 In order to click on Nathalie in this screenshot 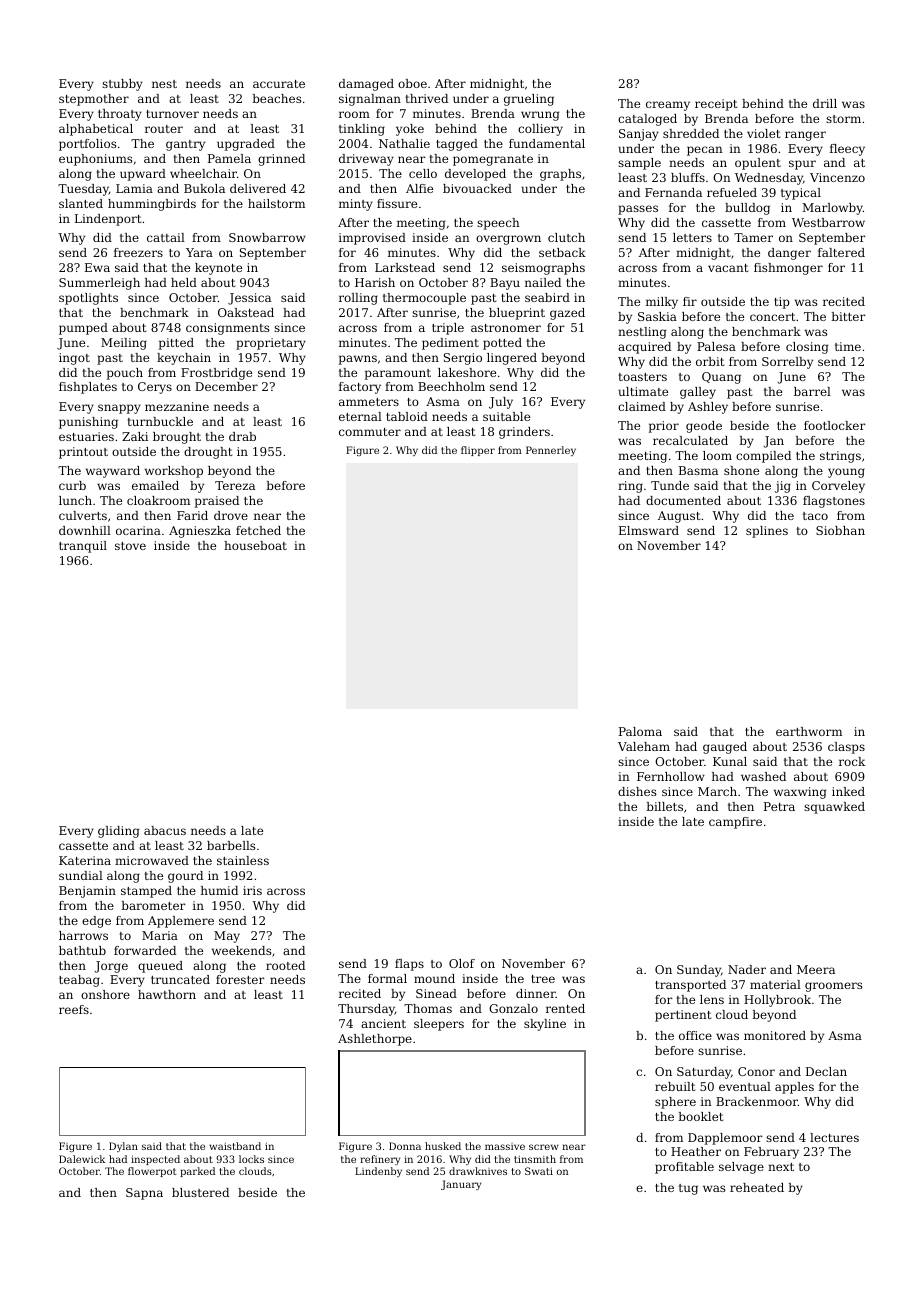, I will do `click(404, 143)`.
